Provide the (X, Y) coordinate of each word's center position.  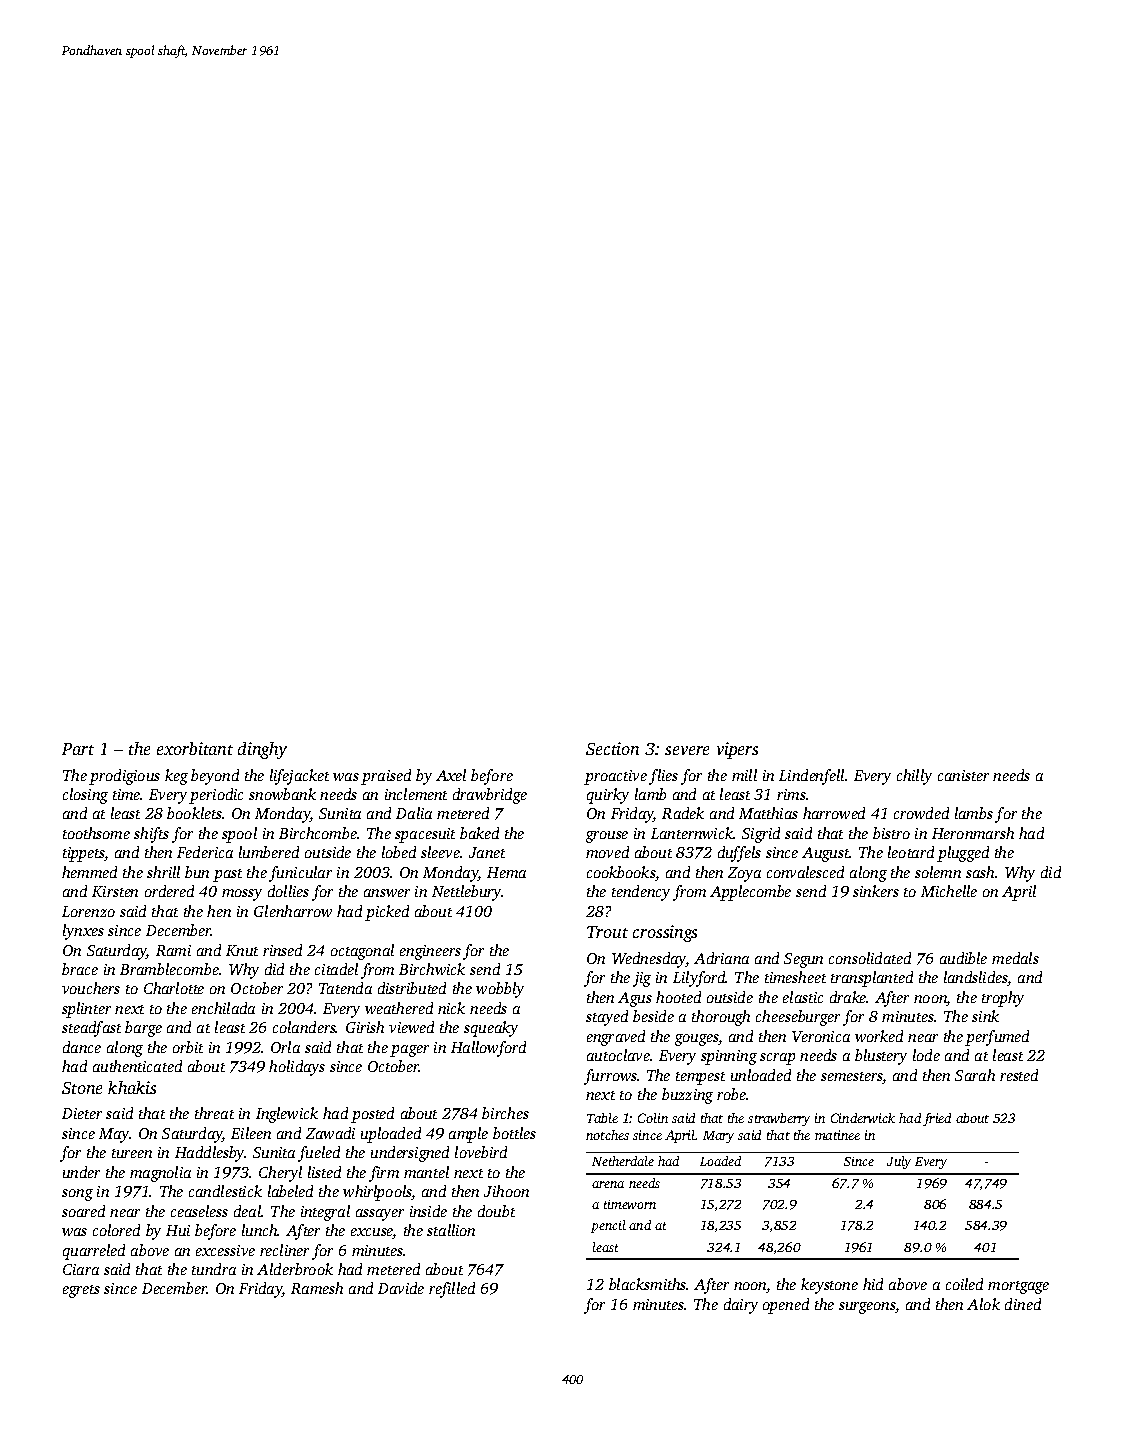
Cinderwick (863, 1118)
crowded (921, 813)
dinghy (262, 750)
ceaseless (199, 1211)
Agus (635, 999)
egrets (81, 1291)
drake (848, 997)
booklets (194, 813)
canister (963, 775)
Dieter (82, 1113)
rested (1019, 1075)
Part (78, 749)
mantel (426, 1172)
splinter (86, 1010)
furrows (610, 1077)
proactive (615, 777)
